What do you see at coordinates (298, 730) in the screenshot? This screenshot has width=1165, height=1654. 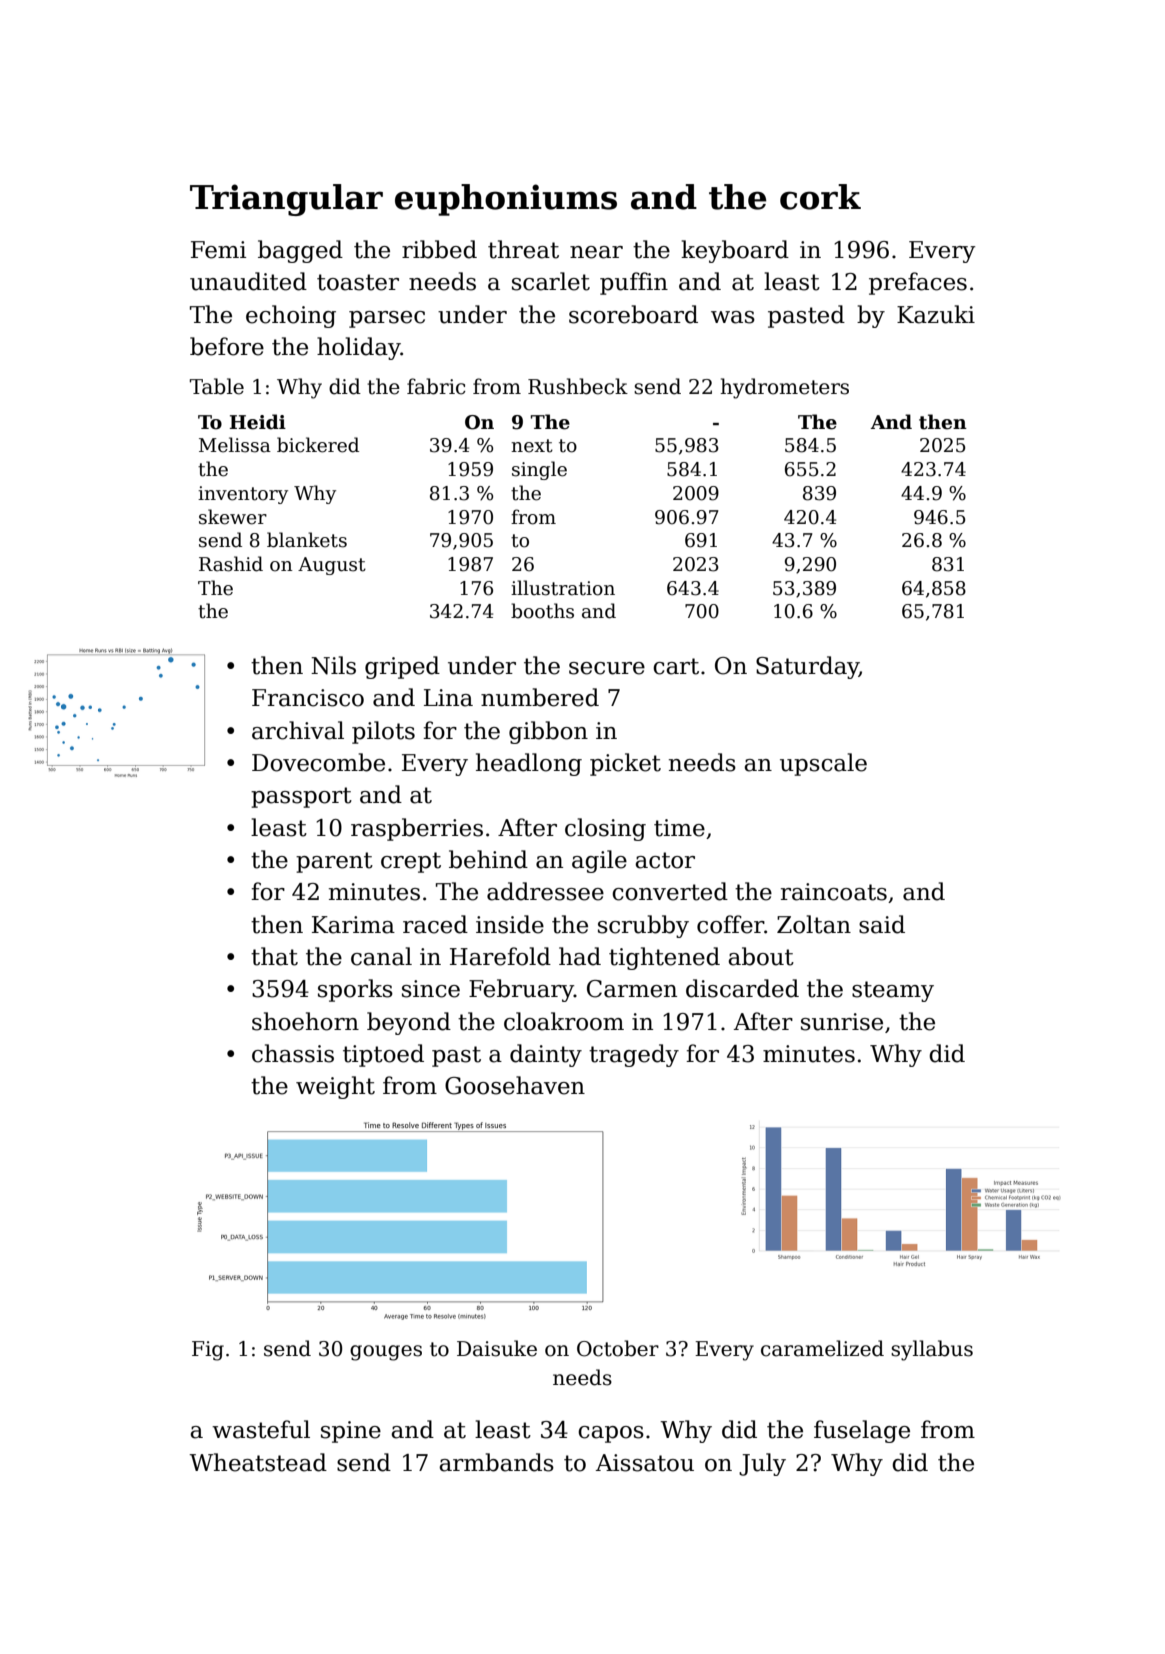 I see `archival` at bounding box center [298, 730].
